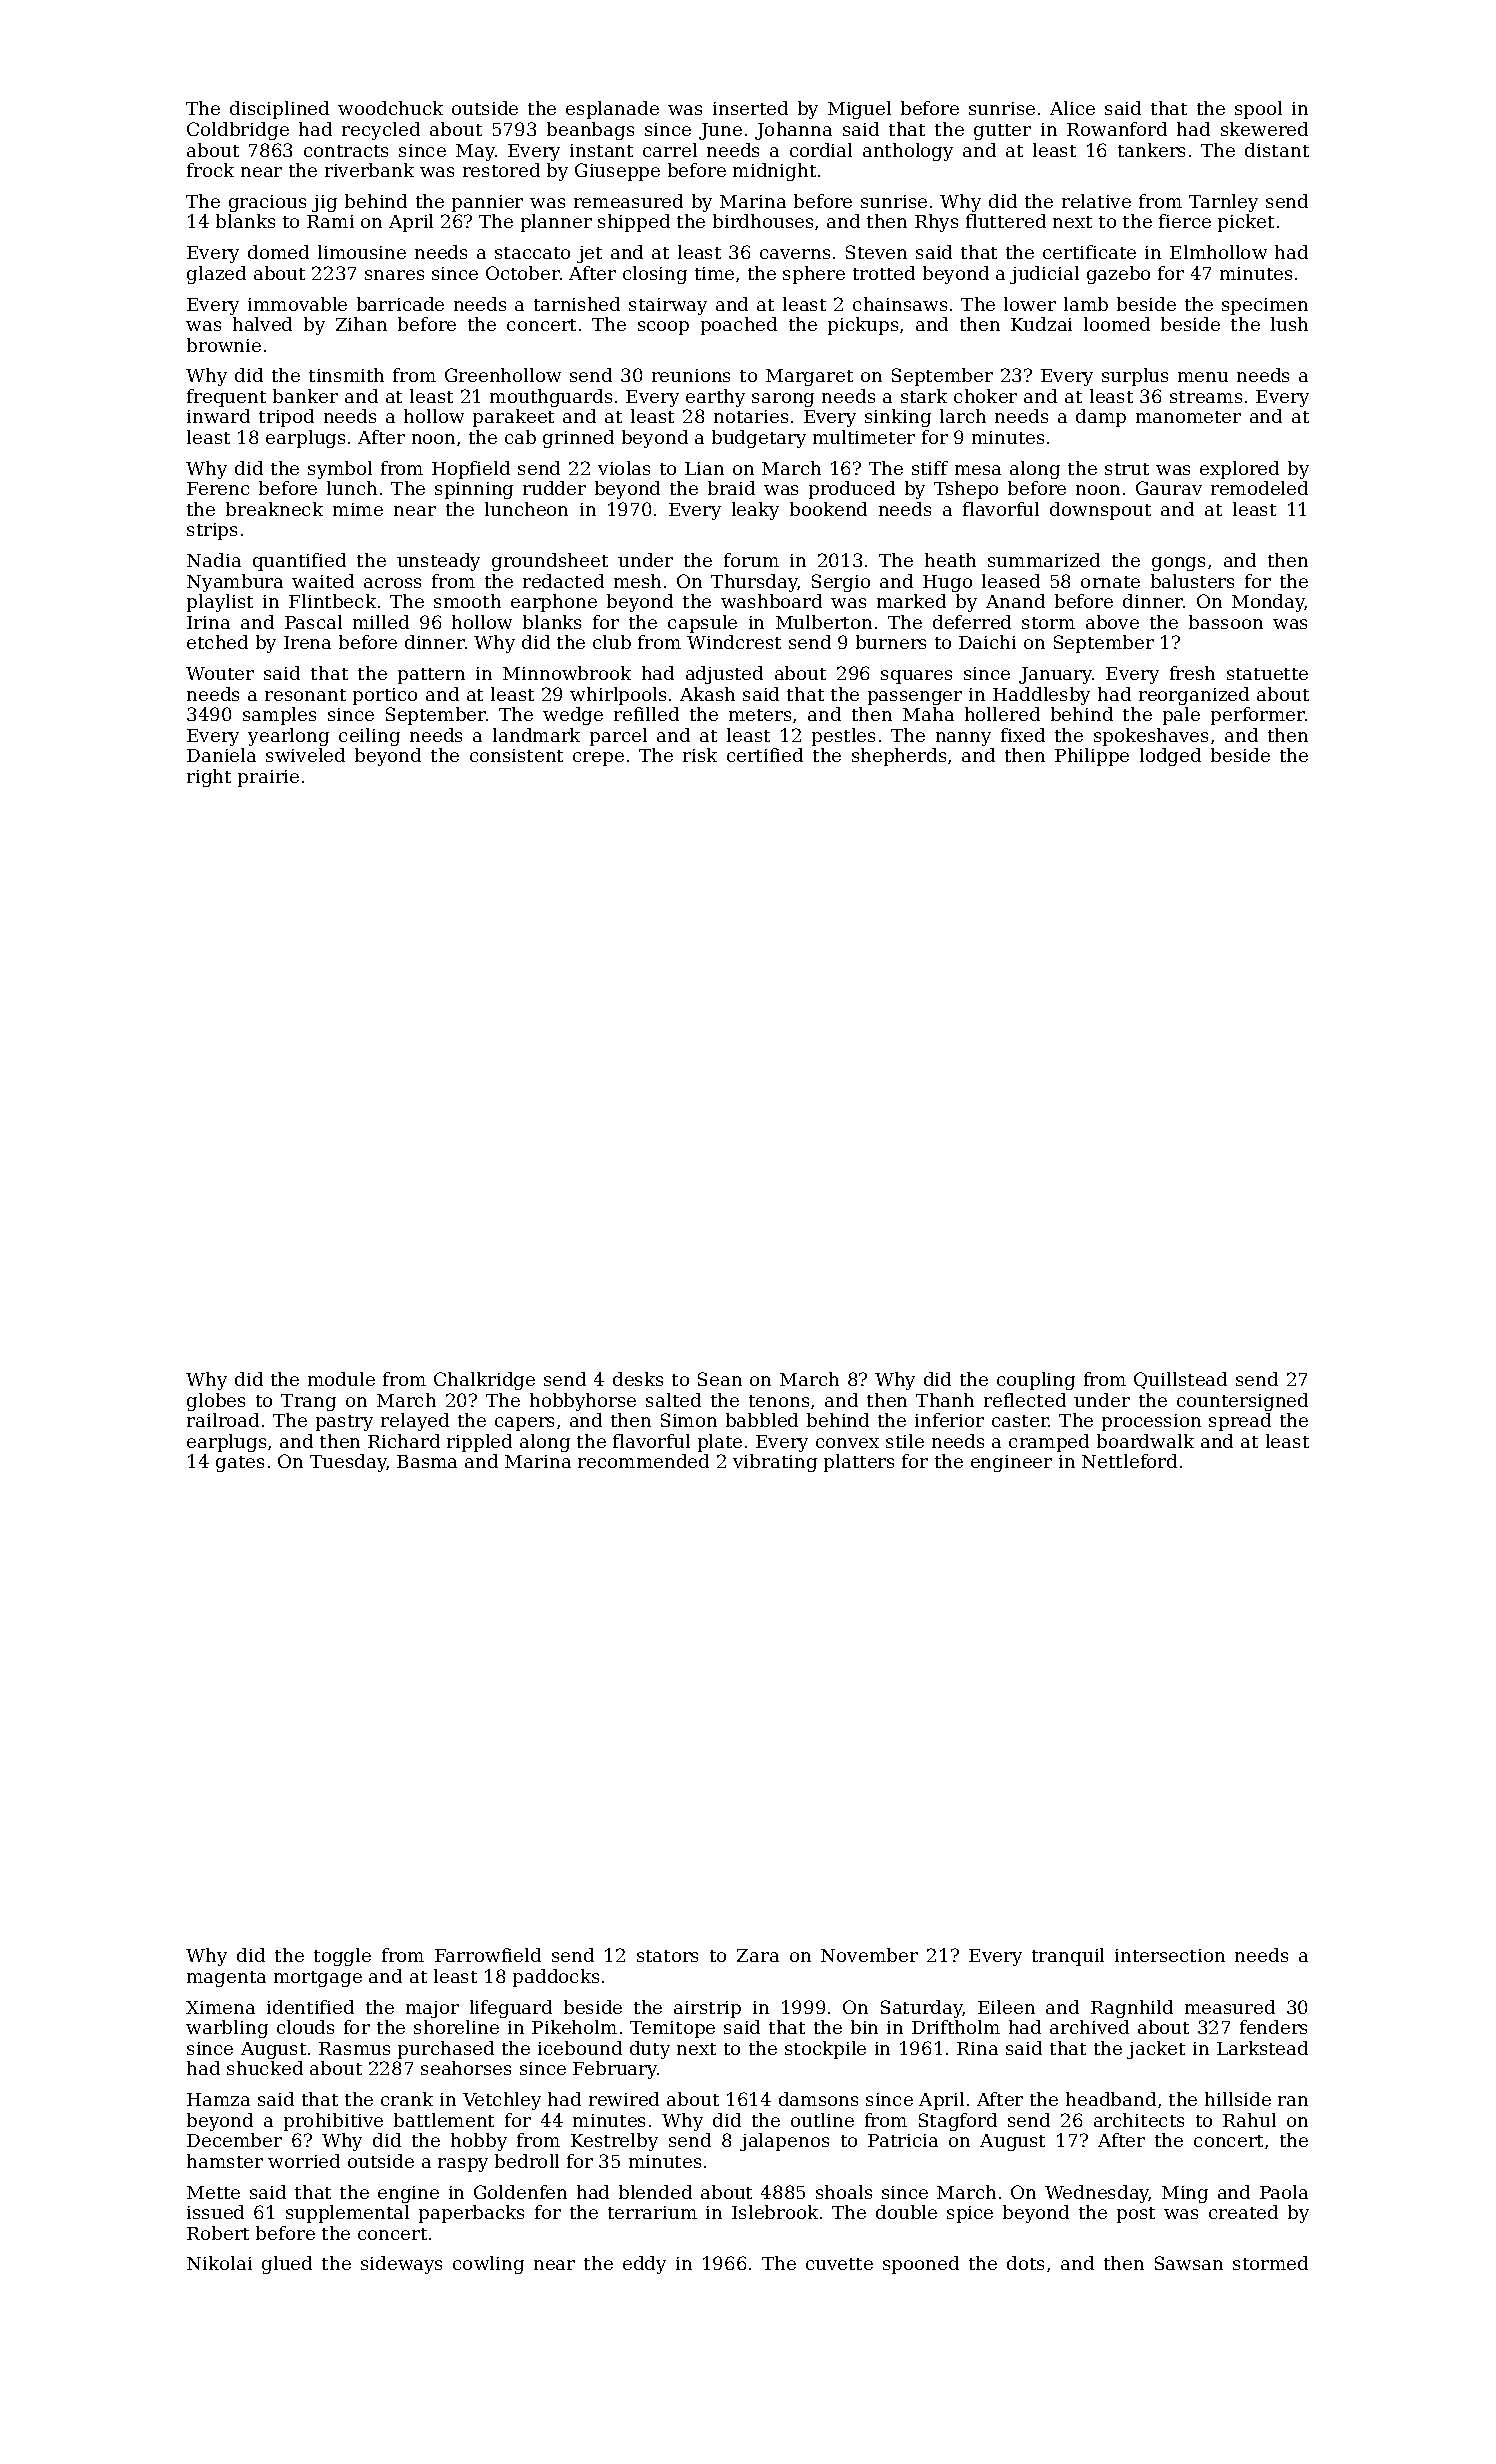  I want to click on Miguel, so click(859, 110).
